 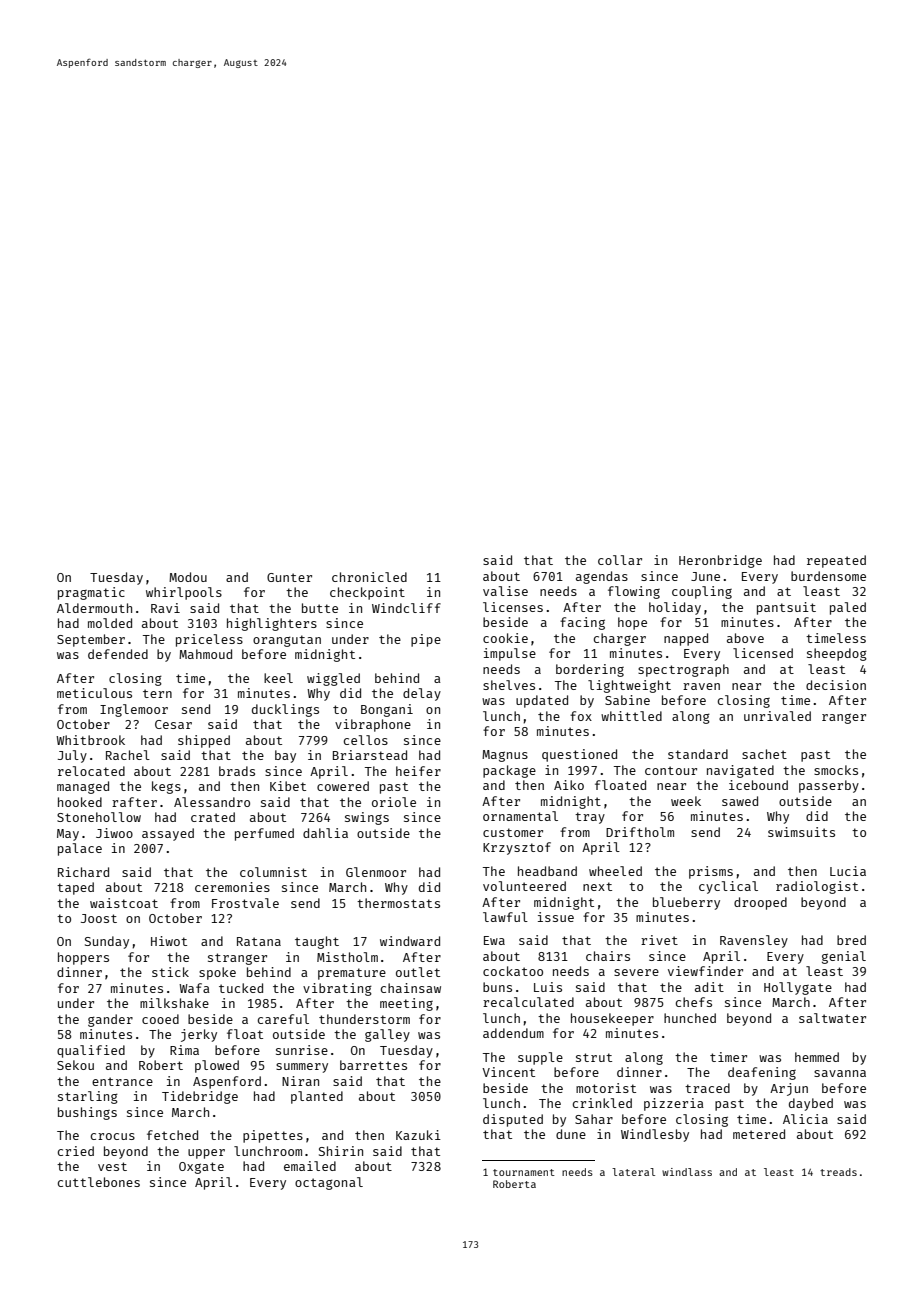 What do you see at coordinates (720, 561) in the screenshot?
I see `Heronbridge` at bounding box center [720, 561].
